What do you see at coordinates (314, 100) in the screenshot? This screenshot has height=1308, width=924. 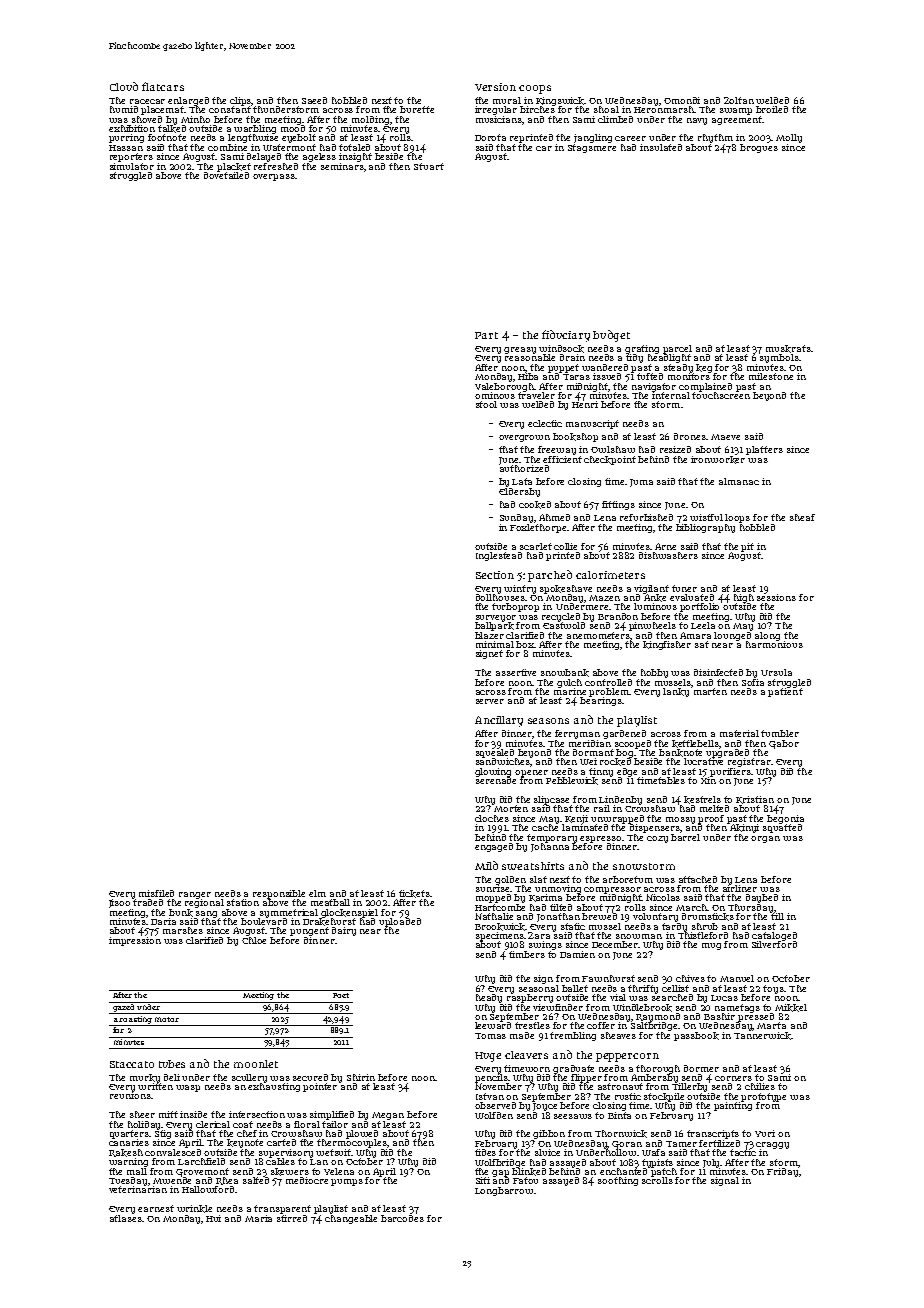 I see `Saeed` at bounding box center [314, 100].
